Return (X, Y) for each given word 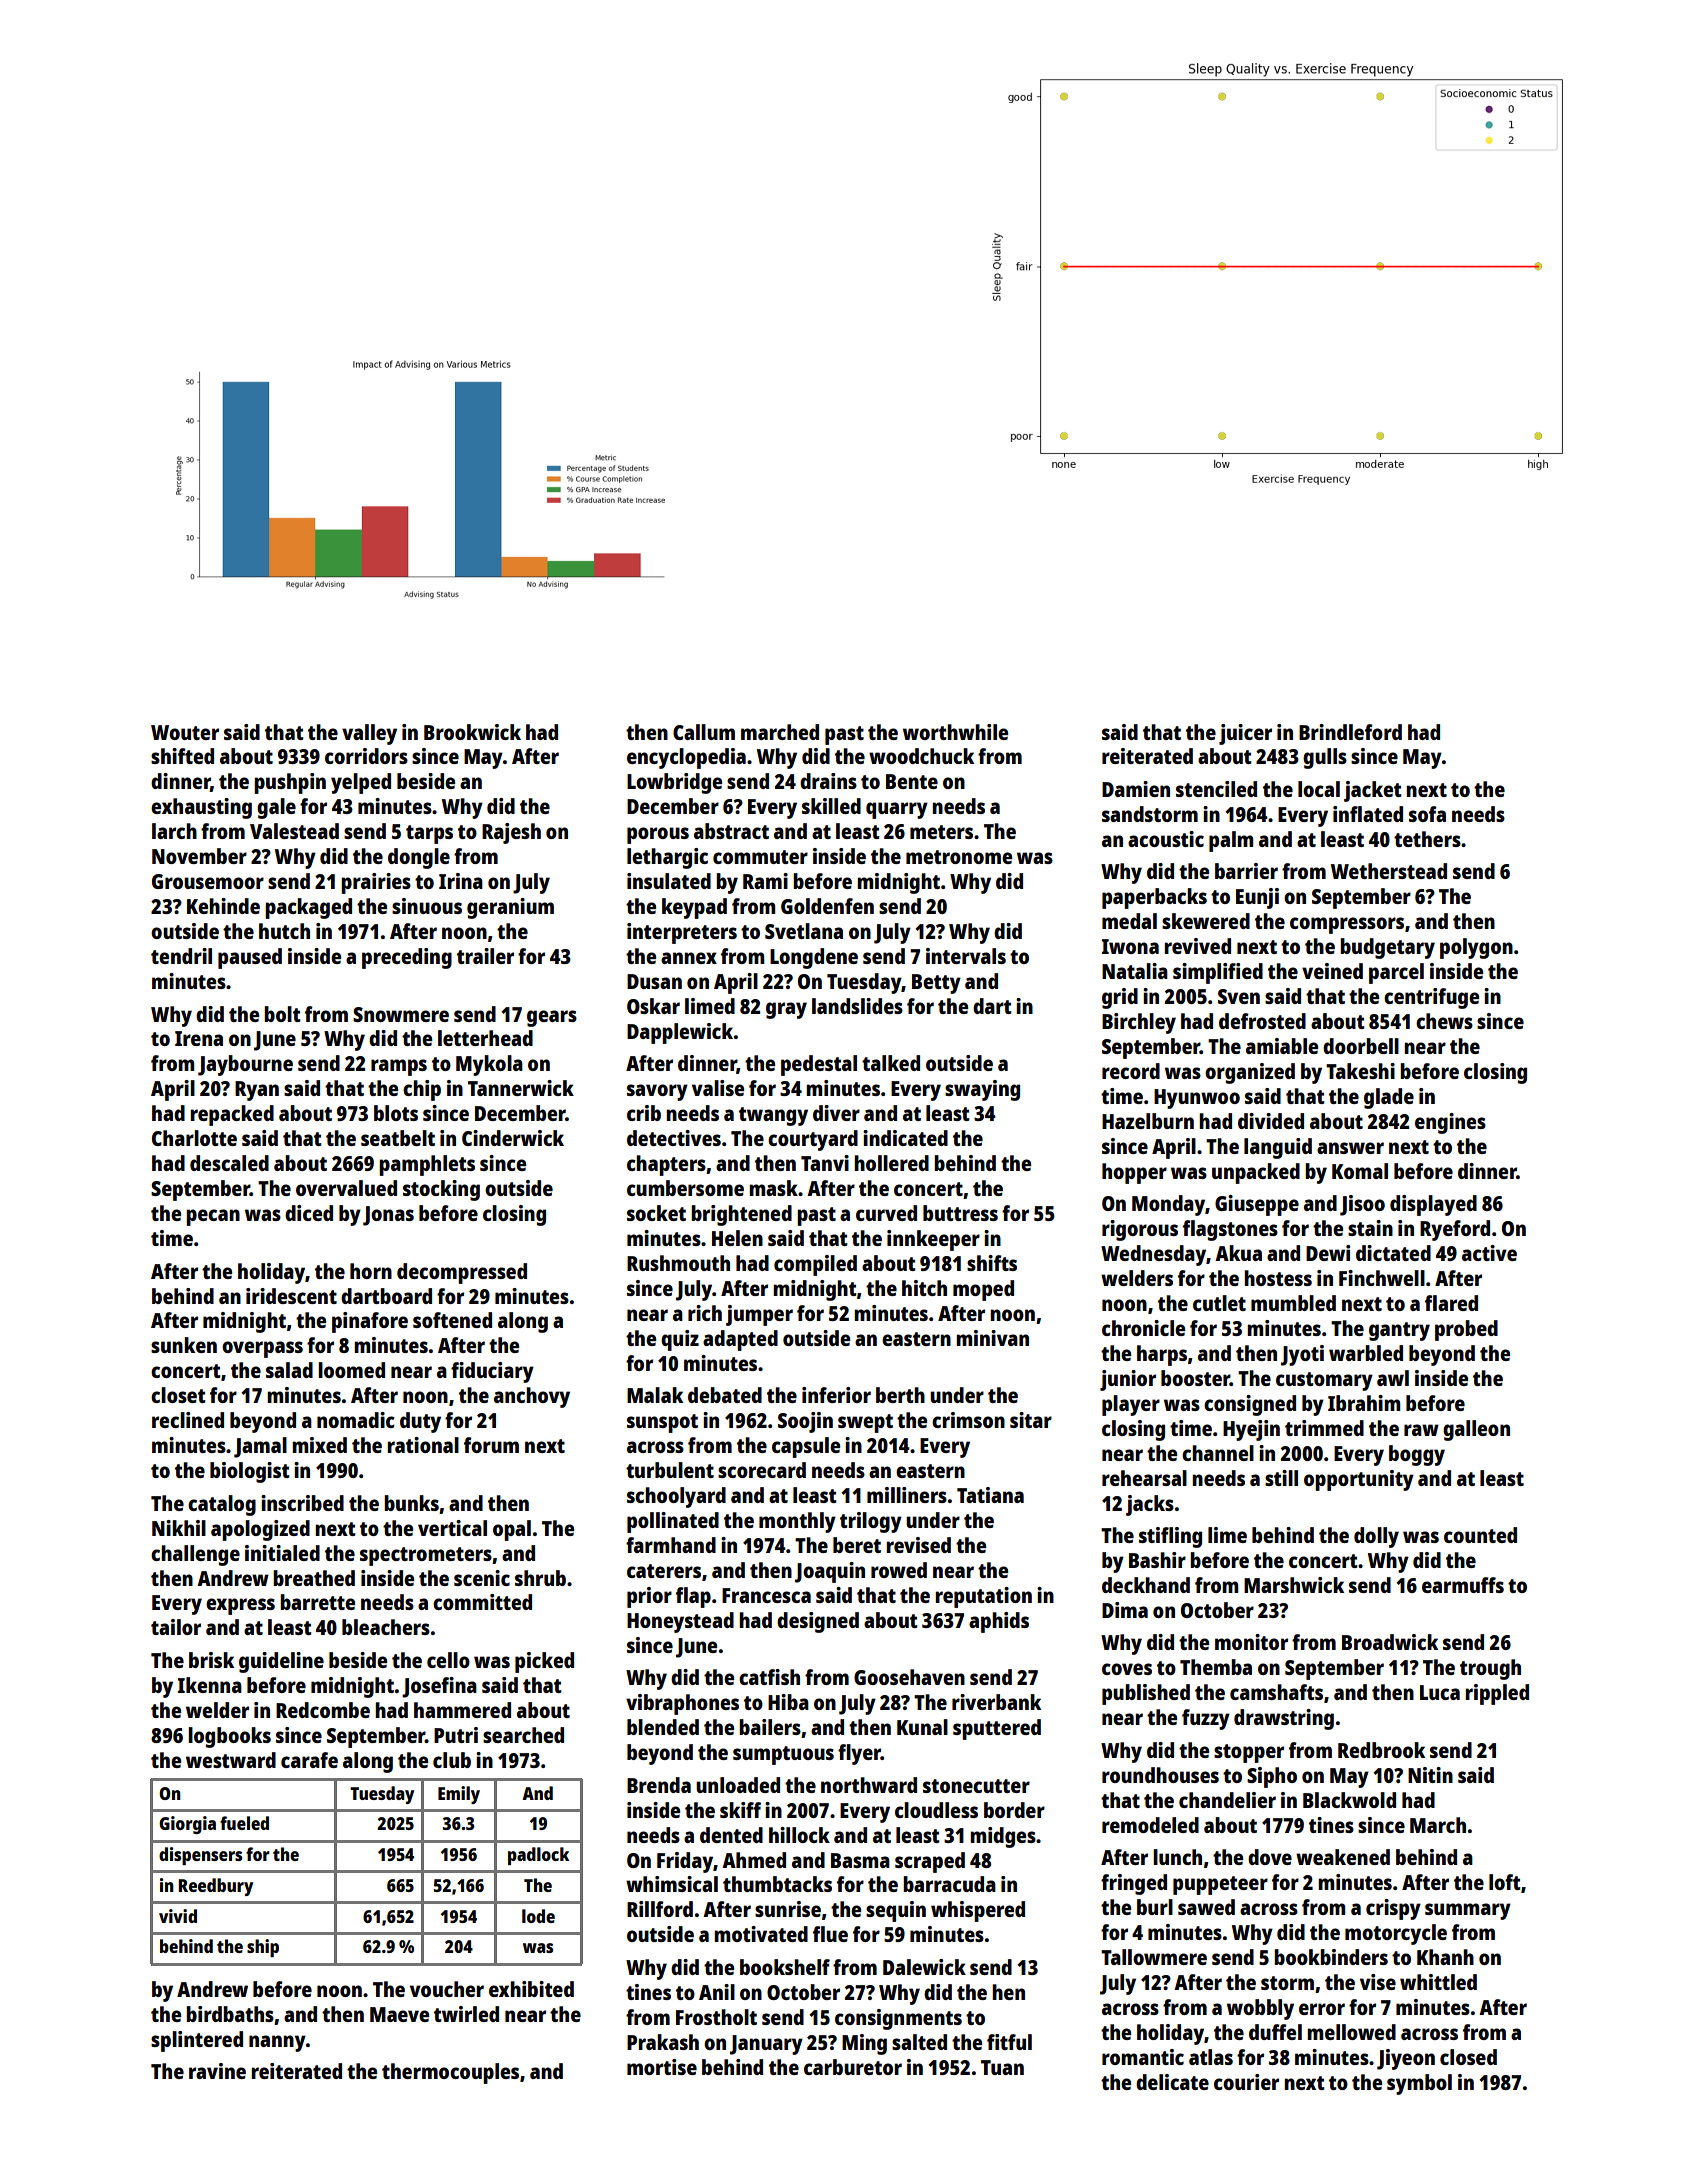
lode (538, 1916)
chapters (666, 1165)
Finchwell (1382, 1278)
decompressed (462, 1273)
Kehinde (223, 906)
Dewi (1328, 1253)
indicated (905, 1138)
